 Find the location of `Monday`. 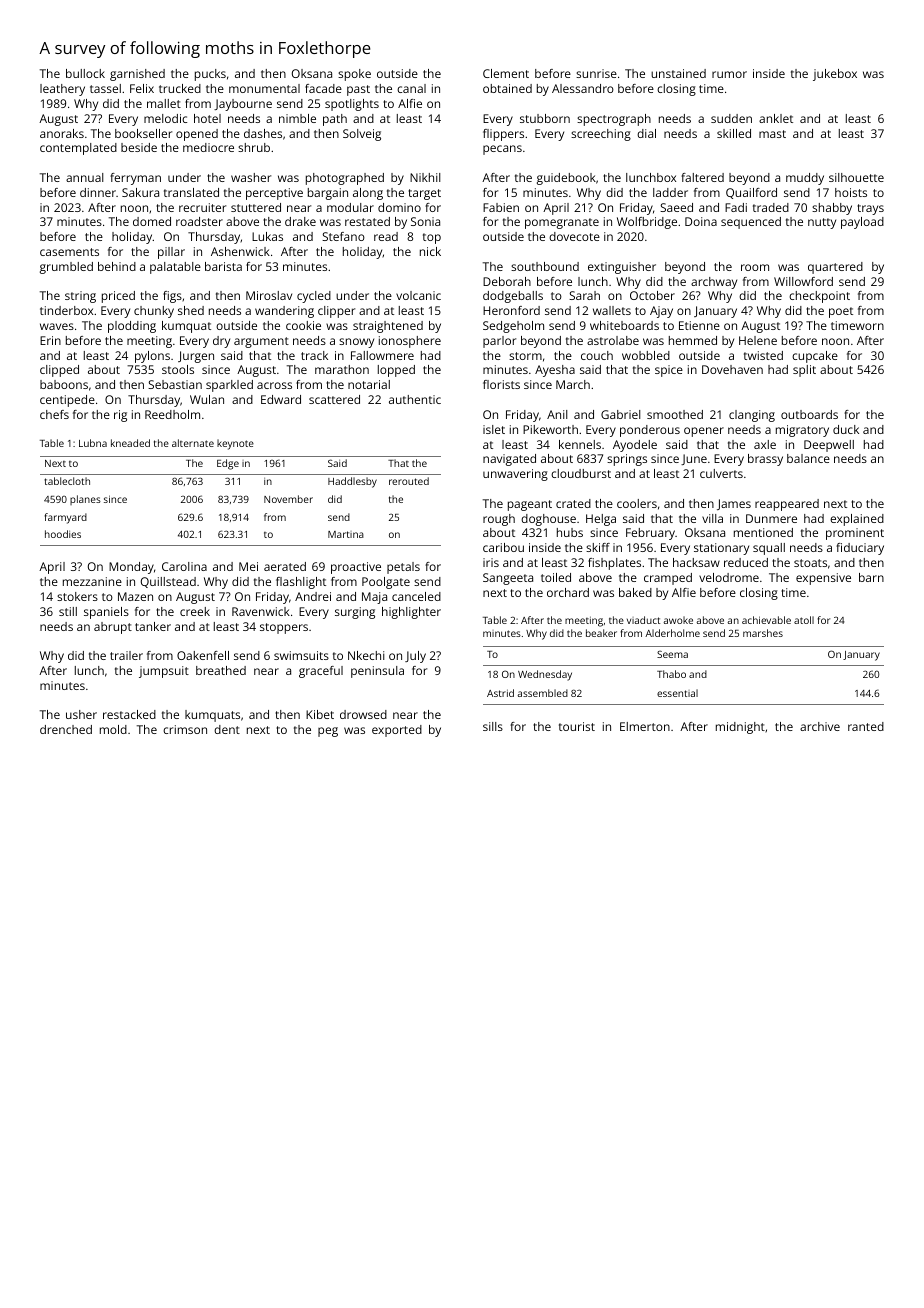

Monday is located at coordinates (131, 568).
